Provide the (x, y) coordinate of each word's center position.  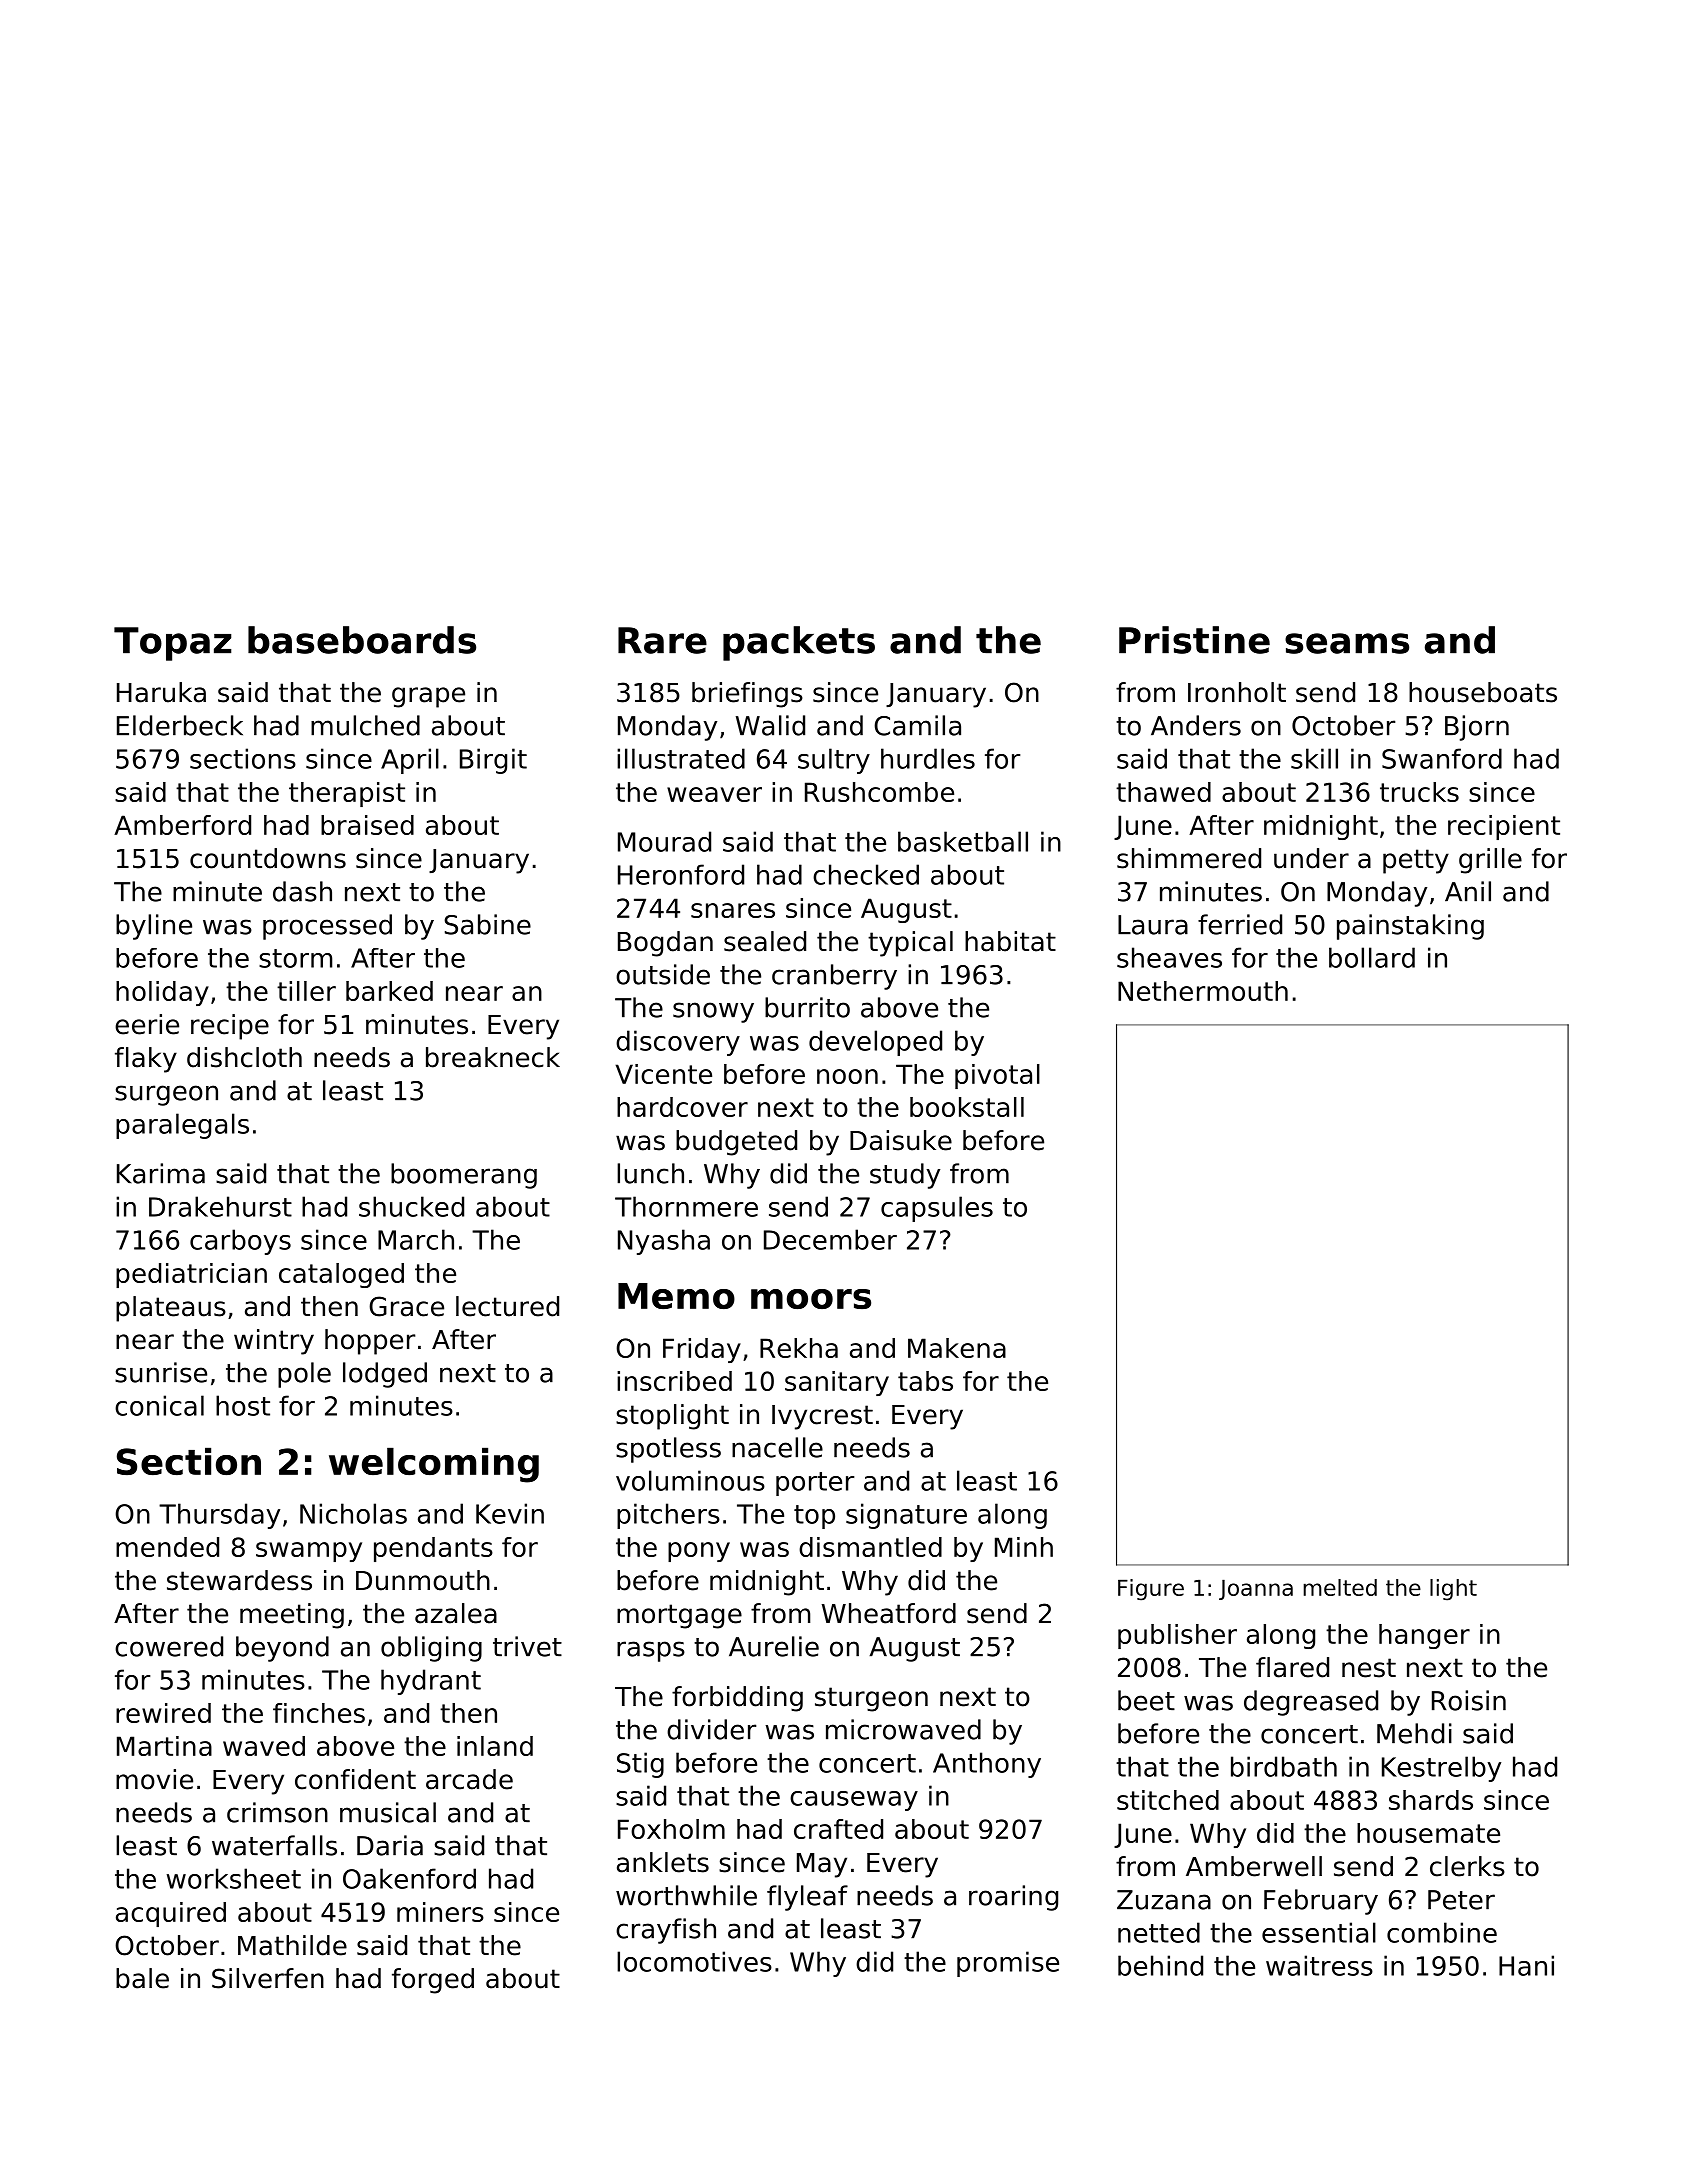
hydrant (431, 1682)
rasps (651, 1651)
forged (433, 1981)
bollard (1372, 957)
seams (1347, 643)
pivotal (997, 1076)
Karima (161, 1173)
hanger (1424, 1636)
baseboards (362, 640)
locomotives (694, 1961)
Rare (662, 640)
